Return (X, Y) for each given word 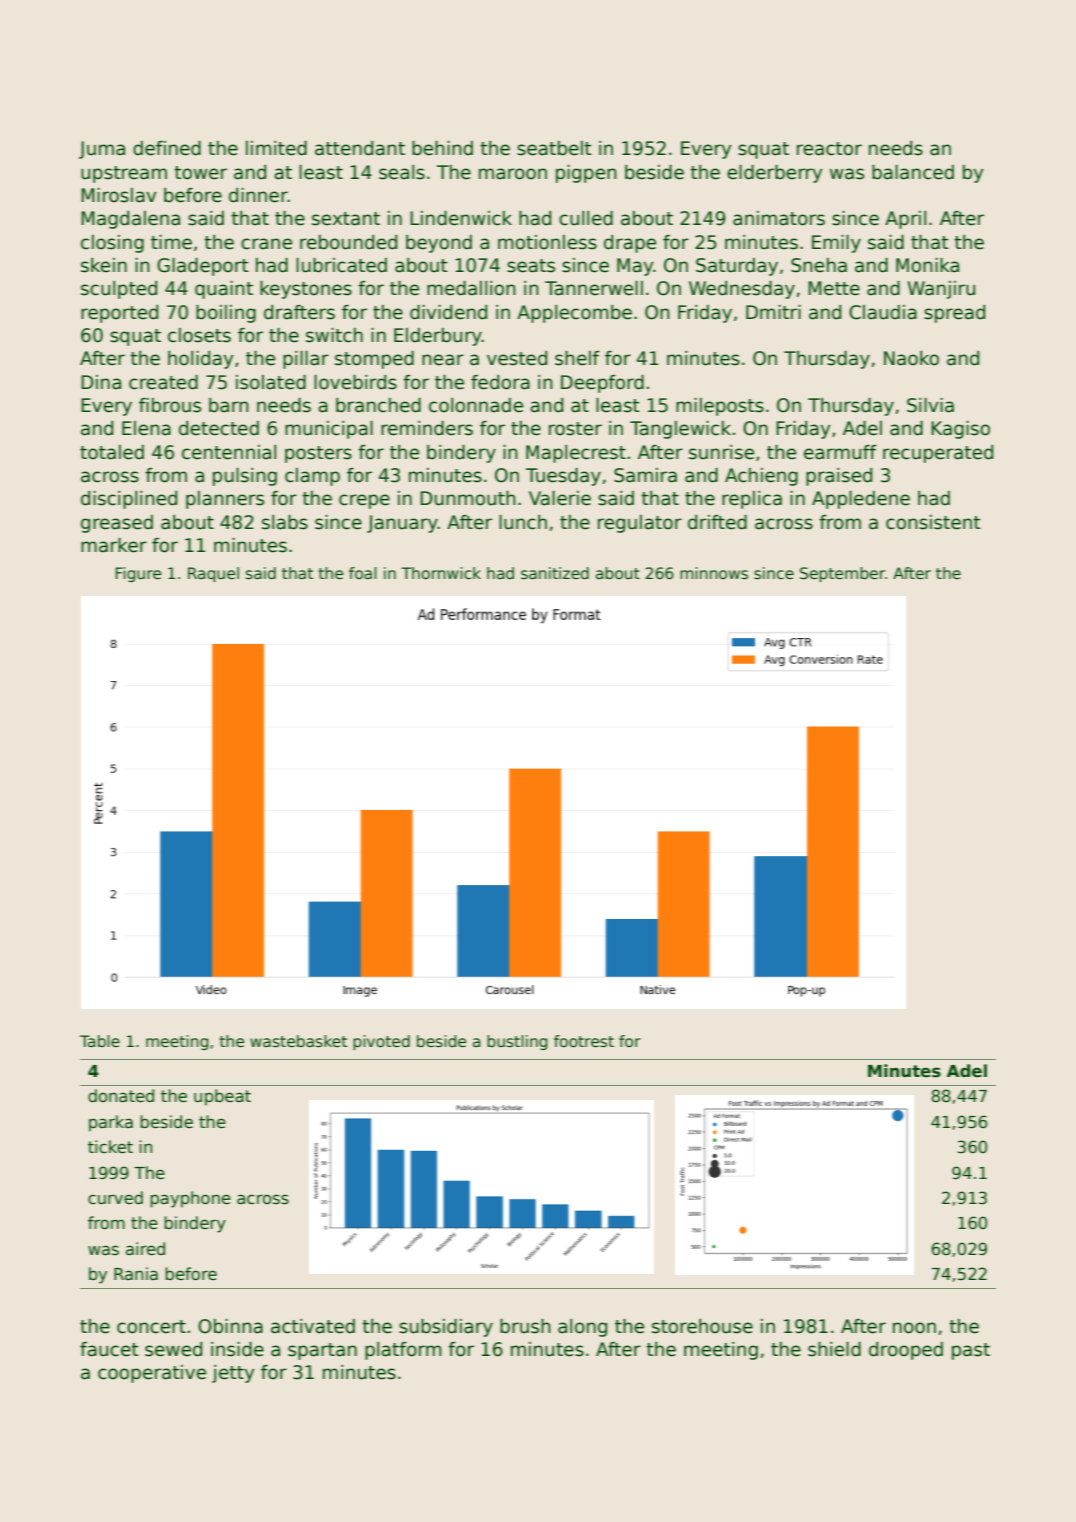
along (582, 1328)
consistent (933, 522)
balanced (913, 172)
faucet (109, 1349)
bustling (517, 1042)
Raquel (213, 574)
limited (276, 148)
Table (100, 1041)
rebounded (348, 242)
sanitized (555, 573)
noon (914, 1328)
